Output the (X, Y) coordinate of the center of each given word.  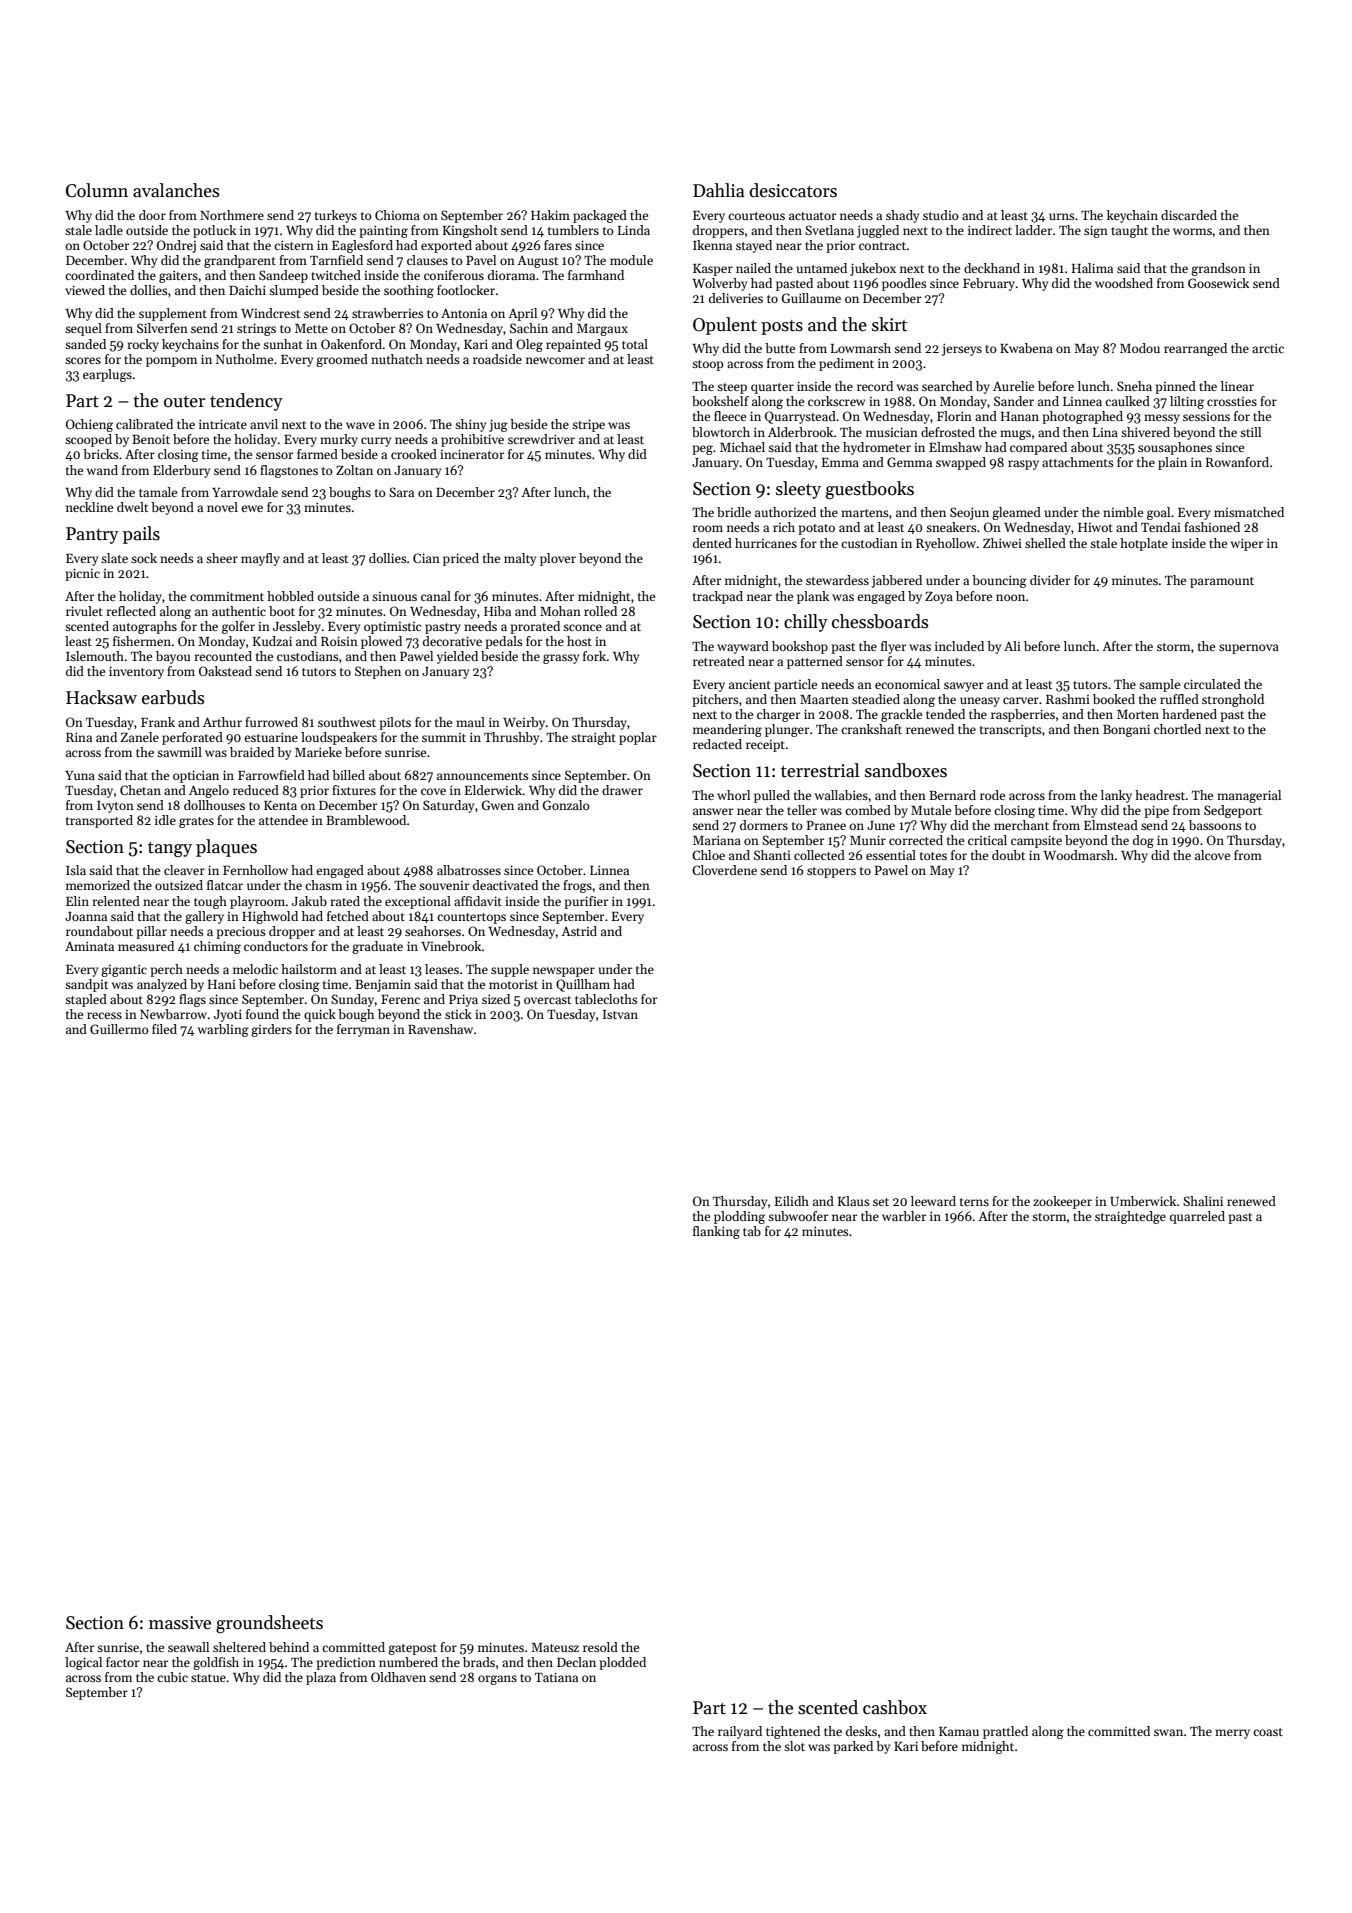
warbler (904, 1216)
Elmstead (1111, 825)
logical (83, 1663)
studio (941, 215)
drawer (622, 790)
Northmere (232, 215)
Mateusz (555, 1647)
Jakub (309, 901)
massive (180, 1623)
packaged (600, 216)
